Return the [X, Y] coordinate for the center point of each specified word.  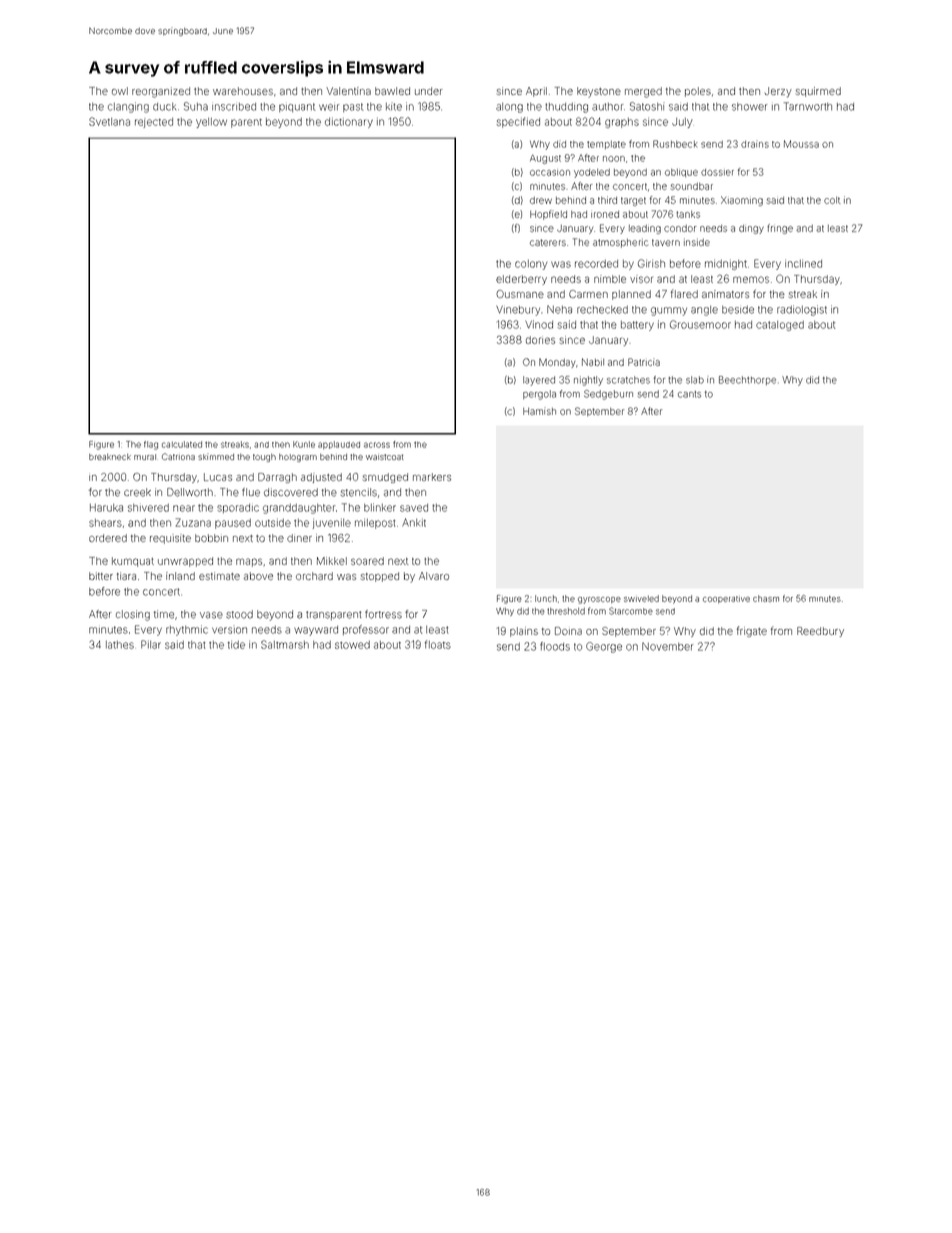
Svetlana [109, 121]
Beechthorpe [747, 380]
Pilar [151, 644]
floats [438, 644]
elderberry [521, 280]
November [667, 646]
